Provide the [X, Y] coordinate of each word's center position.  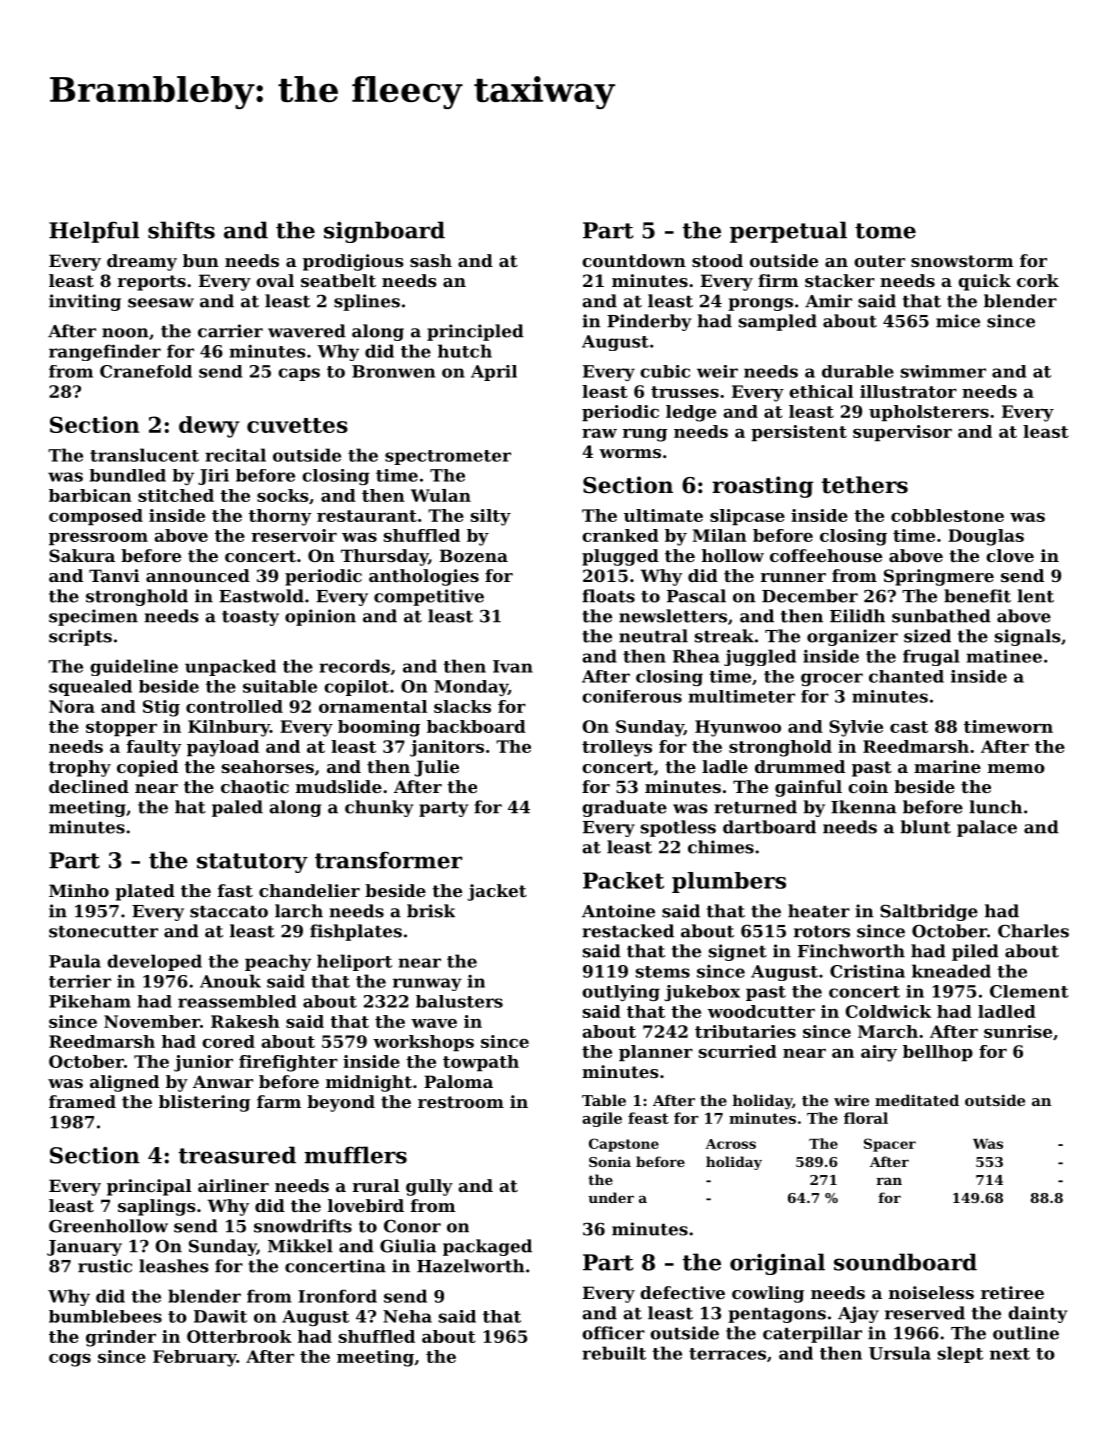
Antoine [618, 911]
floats [608, 596]
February [195, 1358]
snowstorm [962, 261]
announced [198, 575]
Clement [1029, 991]
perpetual [788, 232]
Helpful [94, 232]
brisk [431, 911]
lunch [995, 807]
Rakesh [245, 1021]
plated [145, 892]
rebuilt [614, 1353]
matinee [1004, 656]
